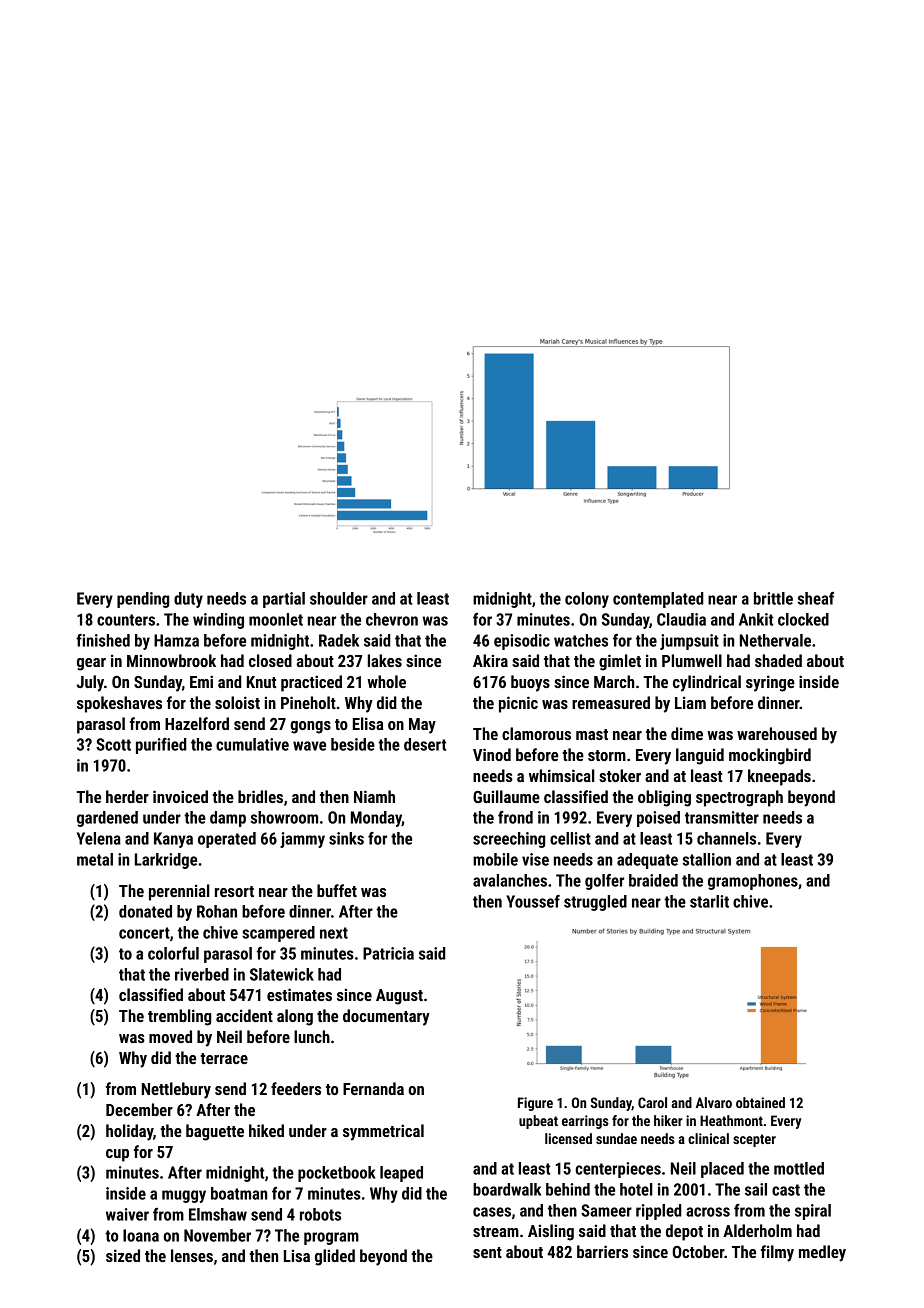 The width and height of the document is (924, 1308). Describe the element at coordinates (202, 974) in the document. I see `riverbed` at that location.
